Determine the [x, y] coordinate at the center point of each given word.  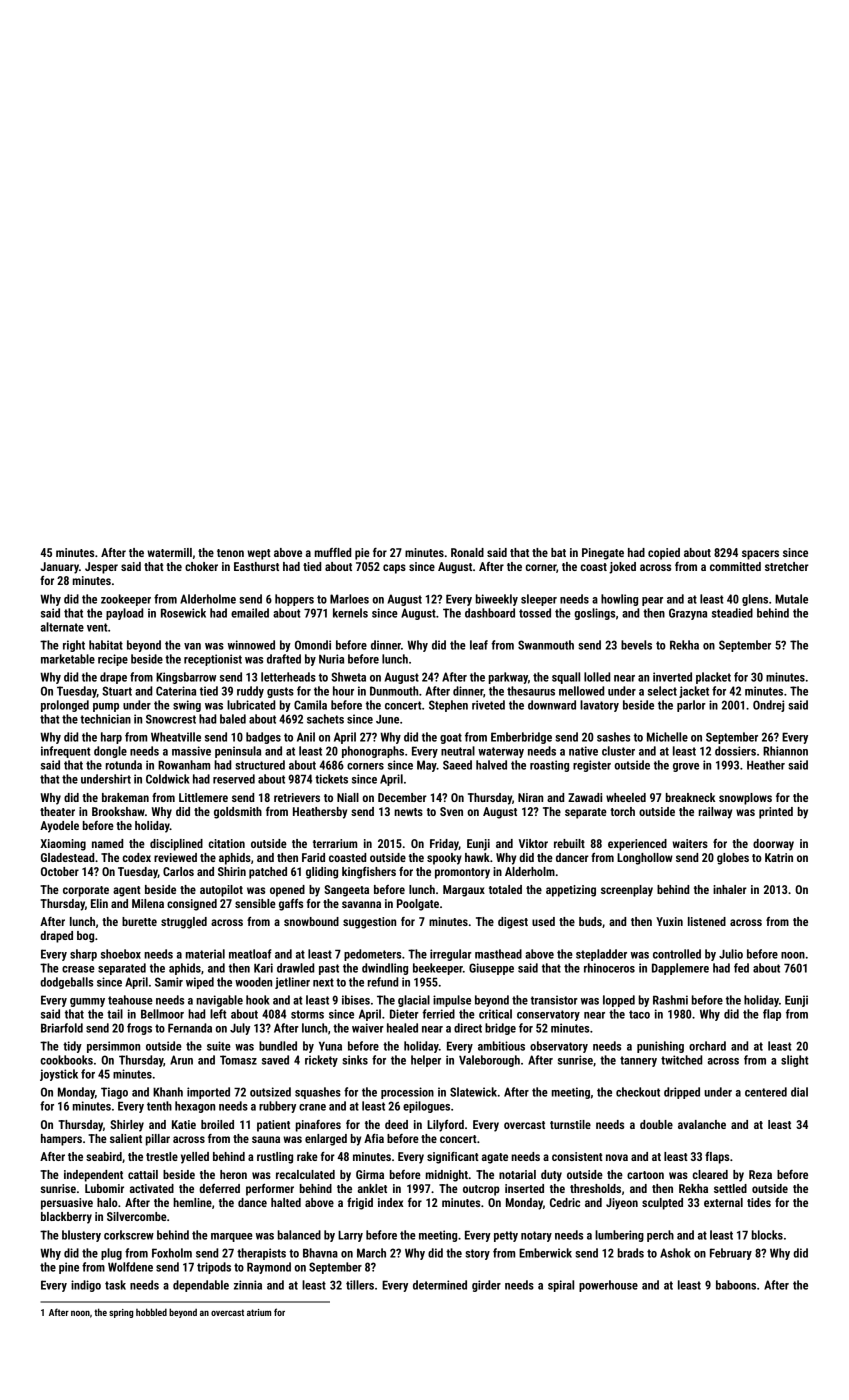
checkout [638, 1092]
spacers [760, 555]
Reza [760, 1174]
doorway [773, 845]
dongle [110, 752]
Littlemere [203, 797]
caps [394, 569]
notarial [517, 1174]
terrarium [335, 843]
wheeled [626, 797]
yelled [195, 1158]
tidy [72, 1047]
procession [407, 1093]
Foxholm [172, 1253]
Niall [348, 797]
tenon [230, 553]
